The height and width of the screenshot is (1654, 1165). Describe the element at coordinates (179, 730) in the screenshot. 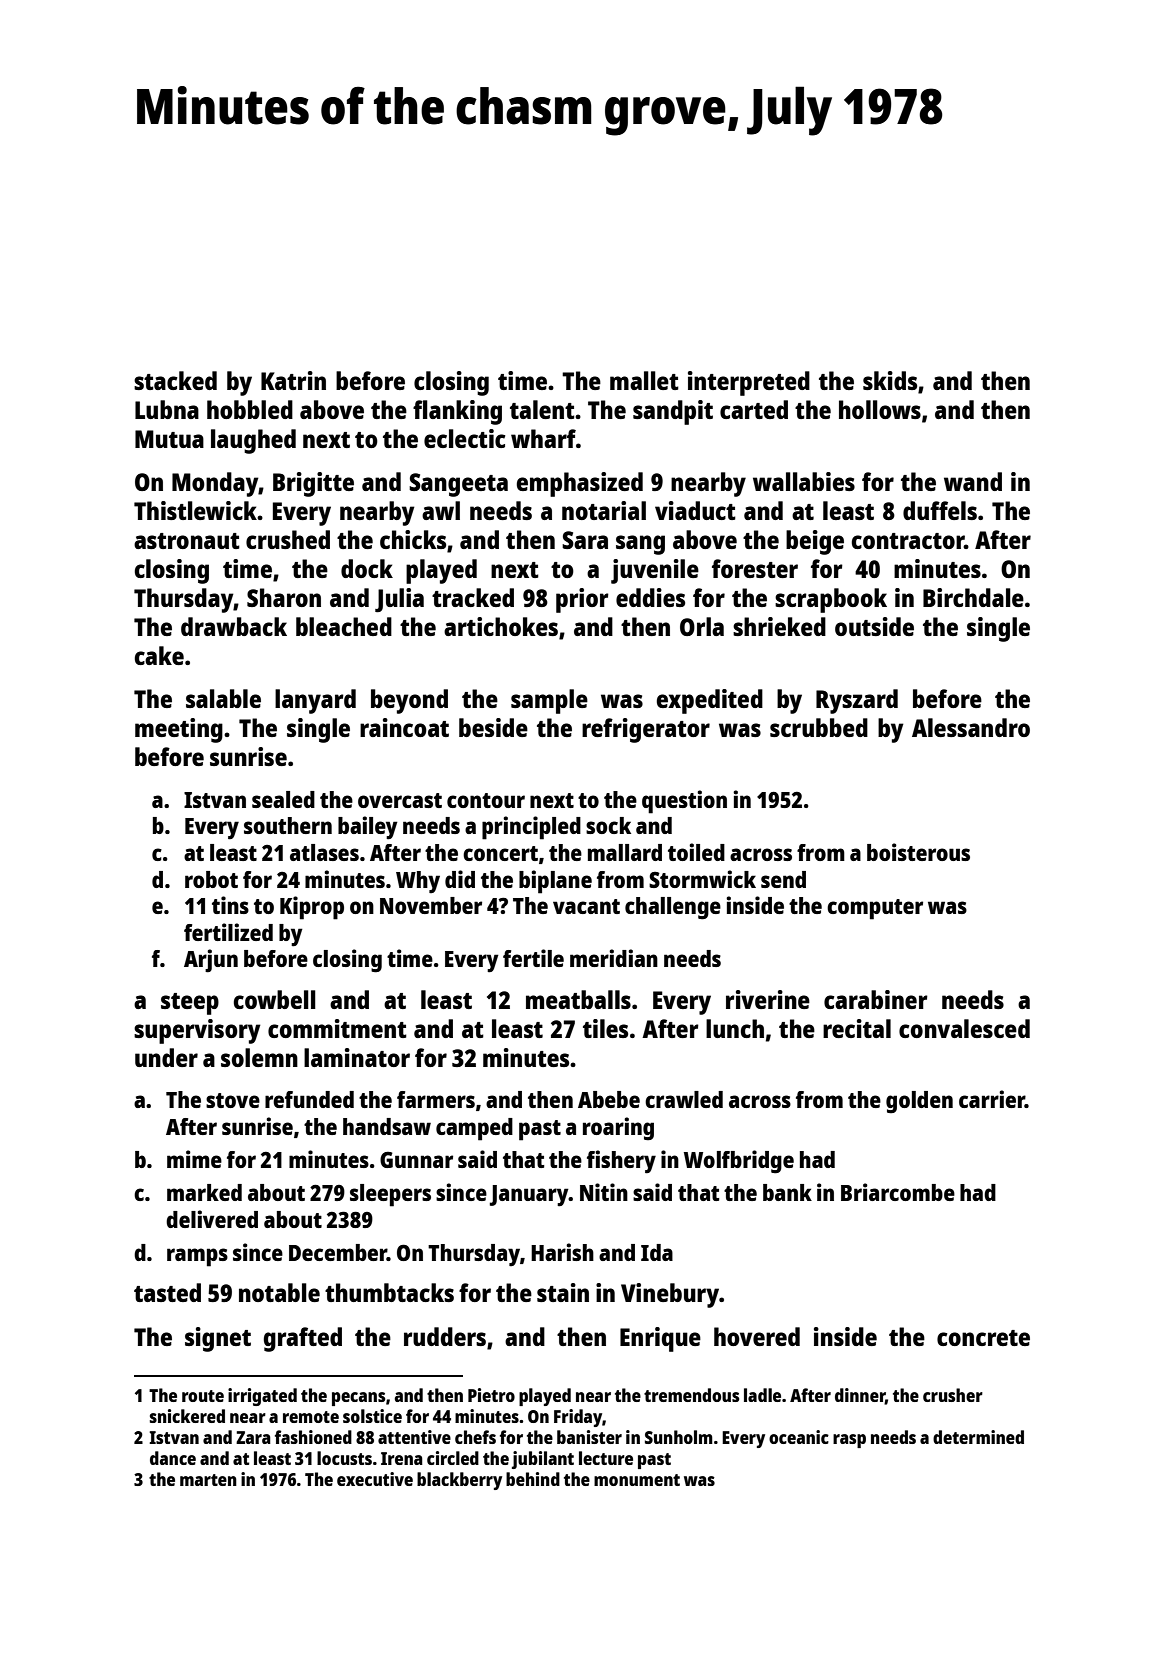

I see `meeting` at that location.
